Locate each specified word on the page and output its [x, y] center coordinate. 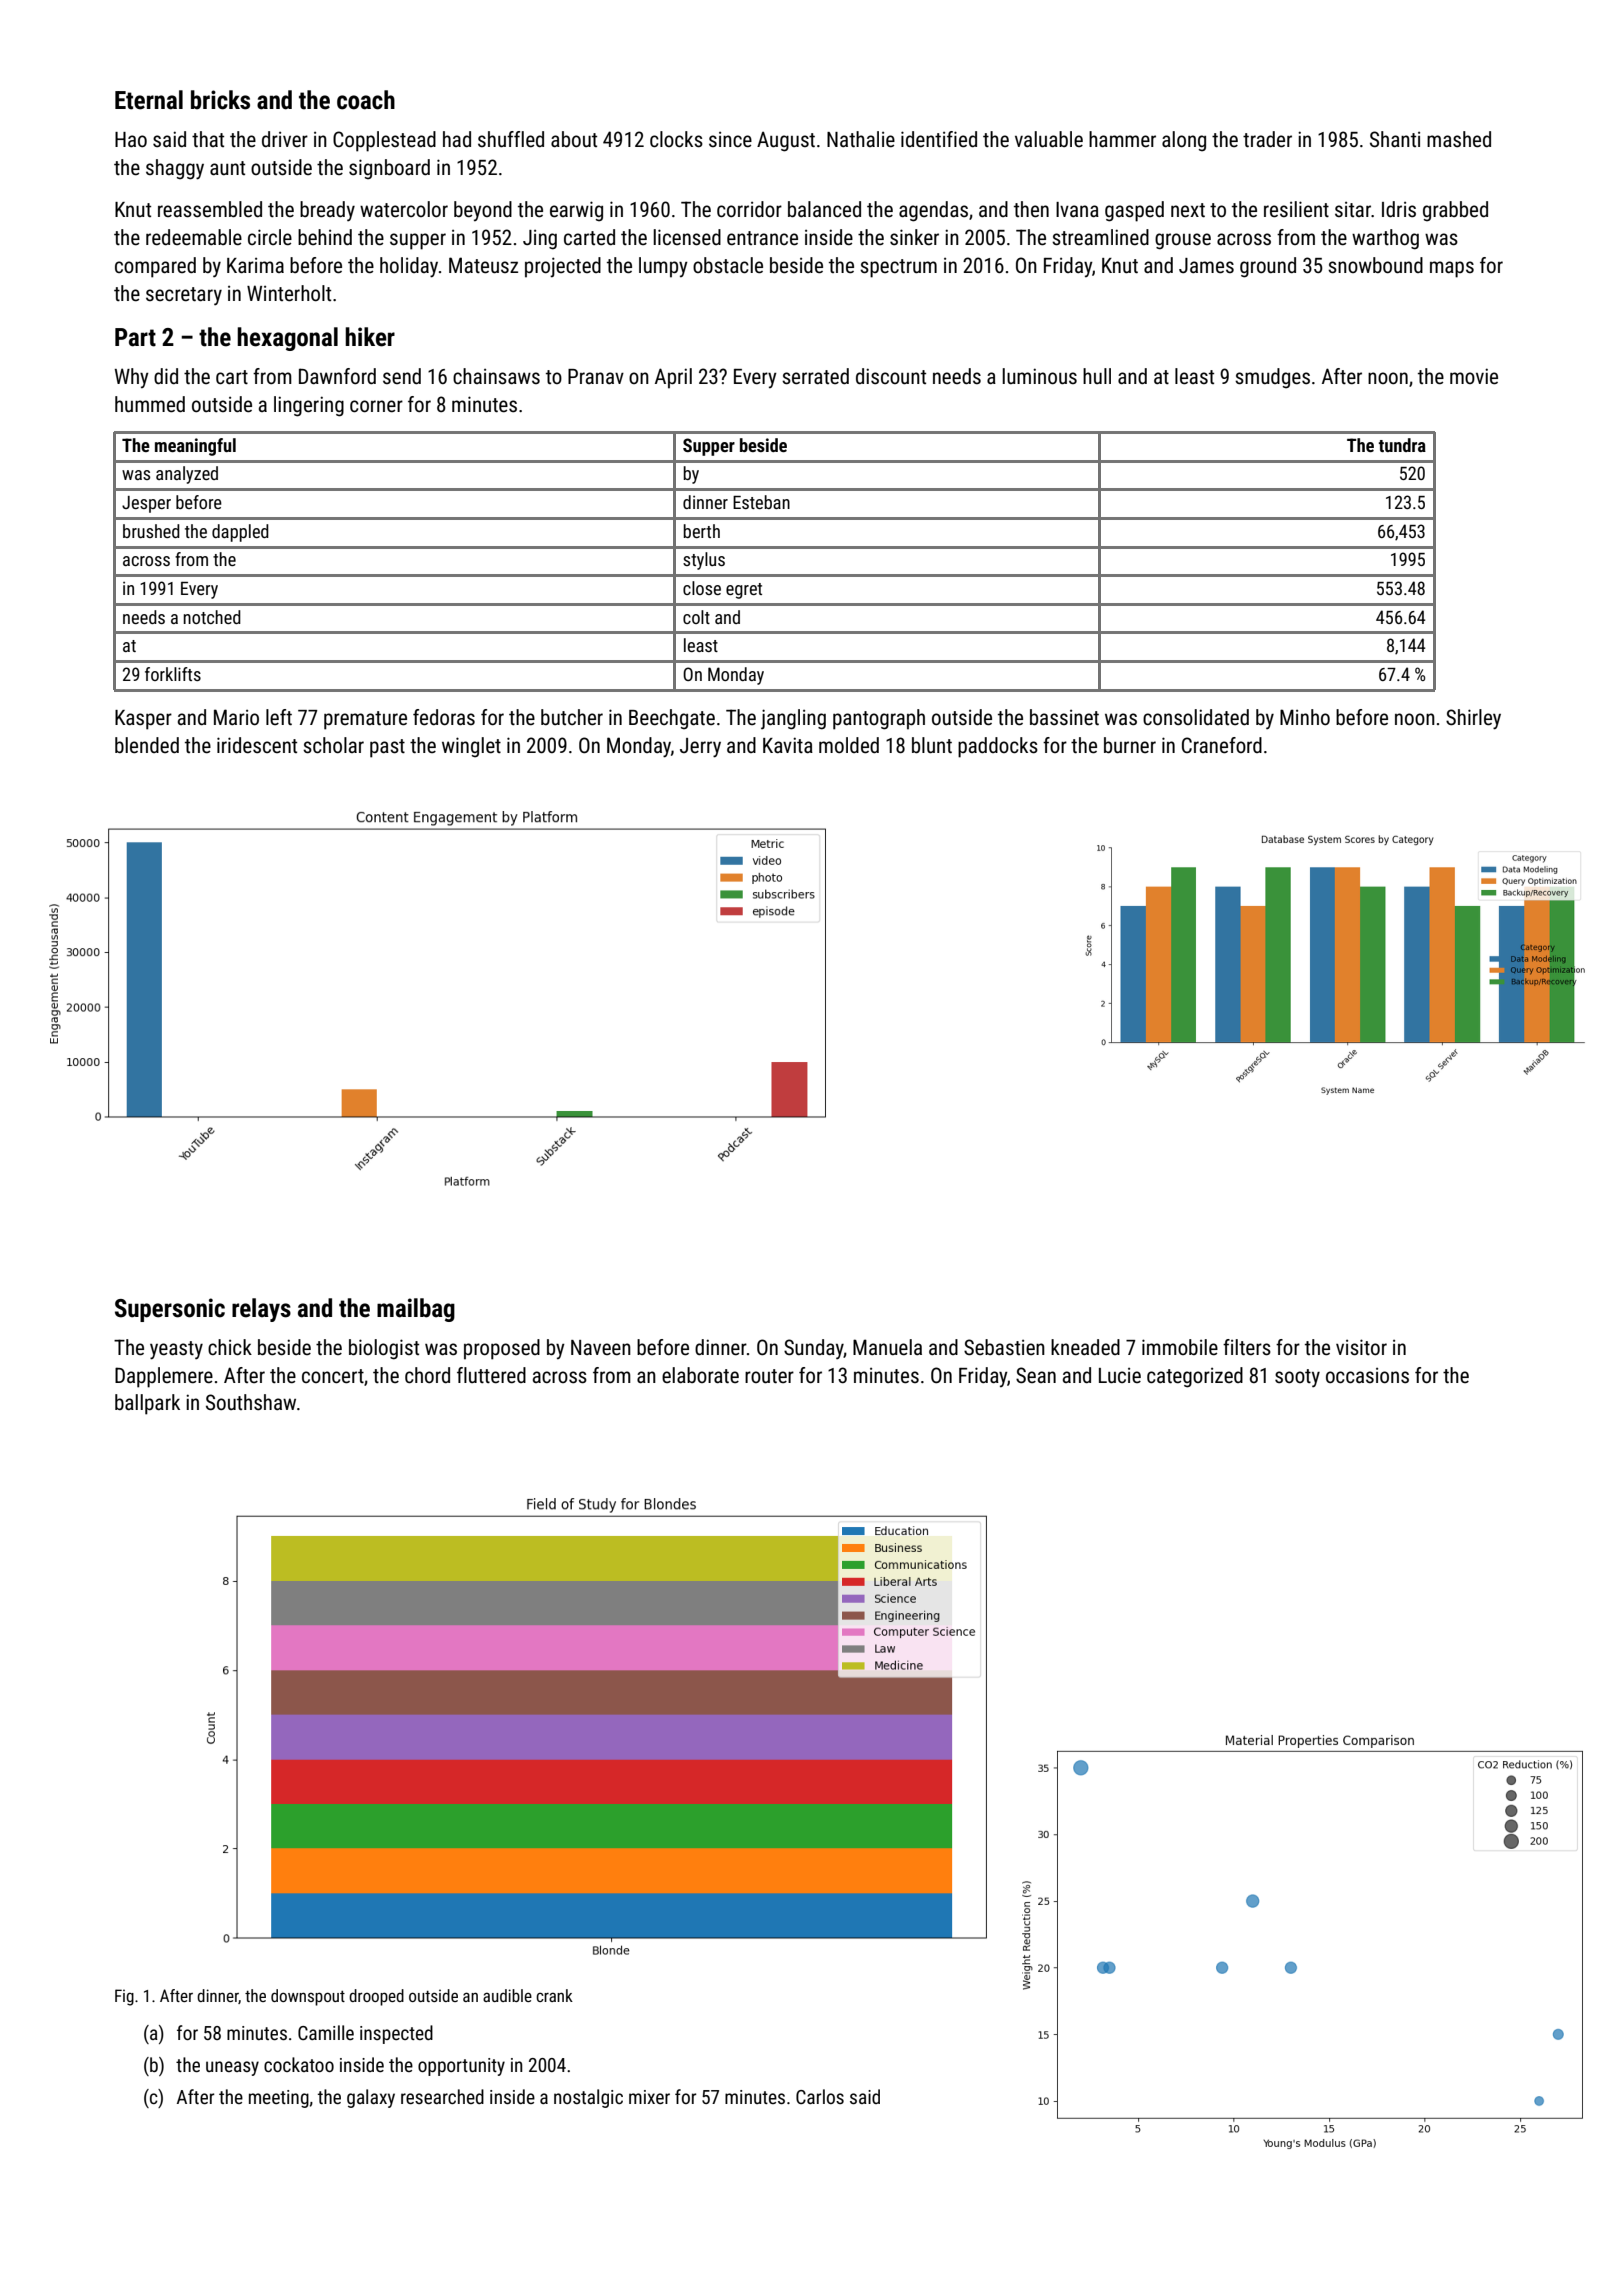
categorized [1195, 1377]
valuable [1049, 139]
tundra [1402, 445]
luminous [1039, 376]
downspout [308, 1997]
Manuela [887, 1347]
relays [261, 1310]
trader [1267, 139]
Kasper [143, 720]
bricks [220, 100]
